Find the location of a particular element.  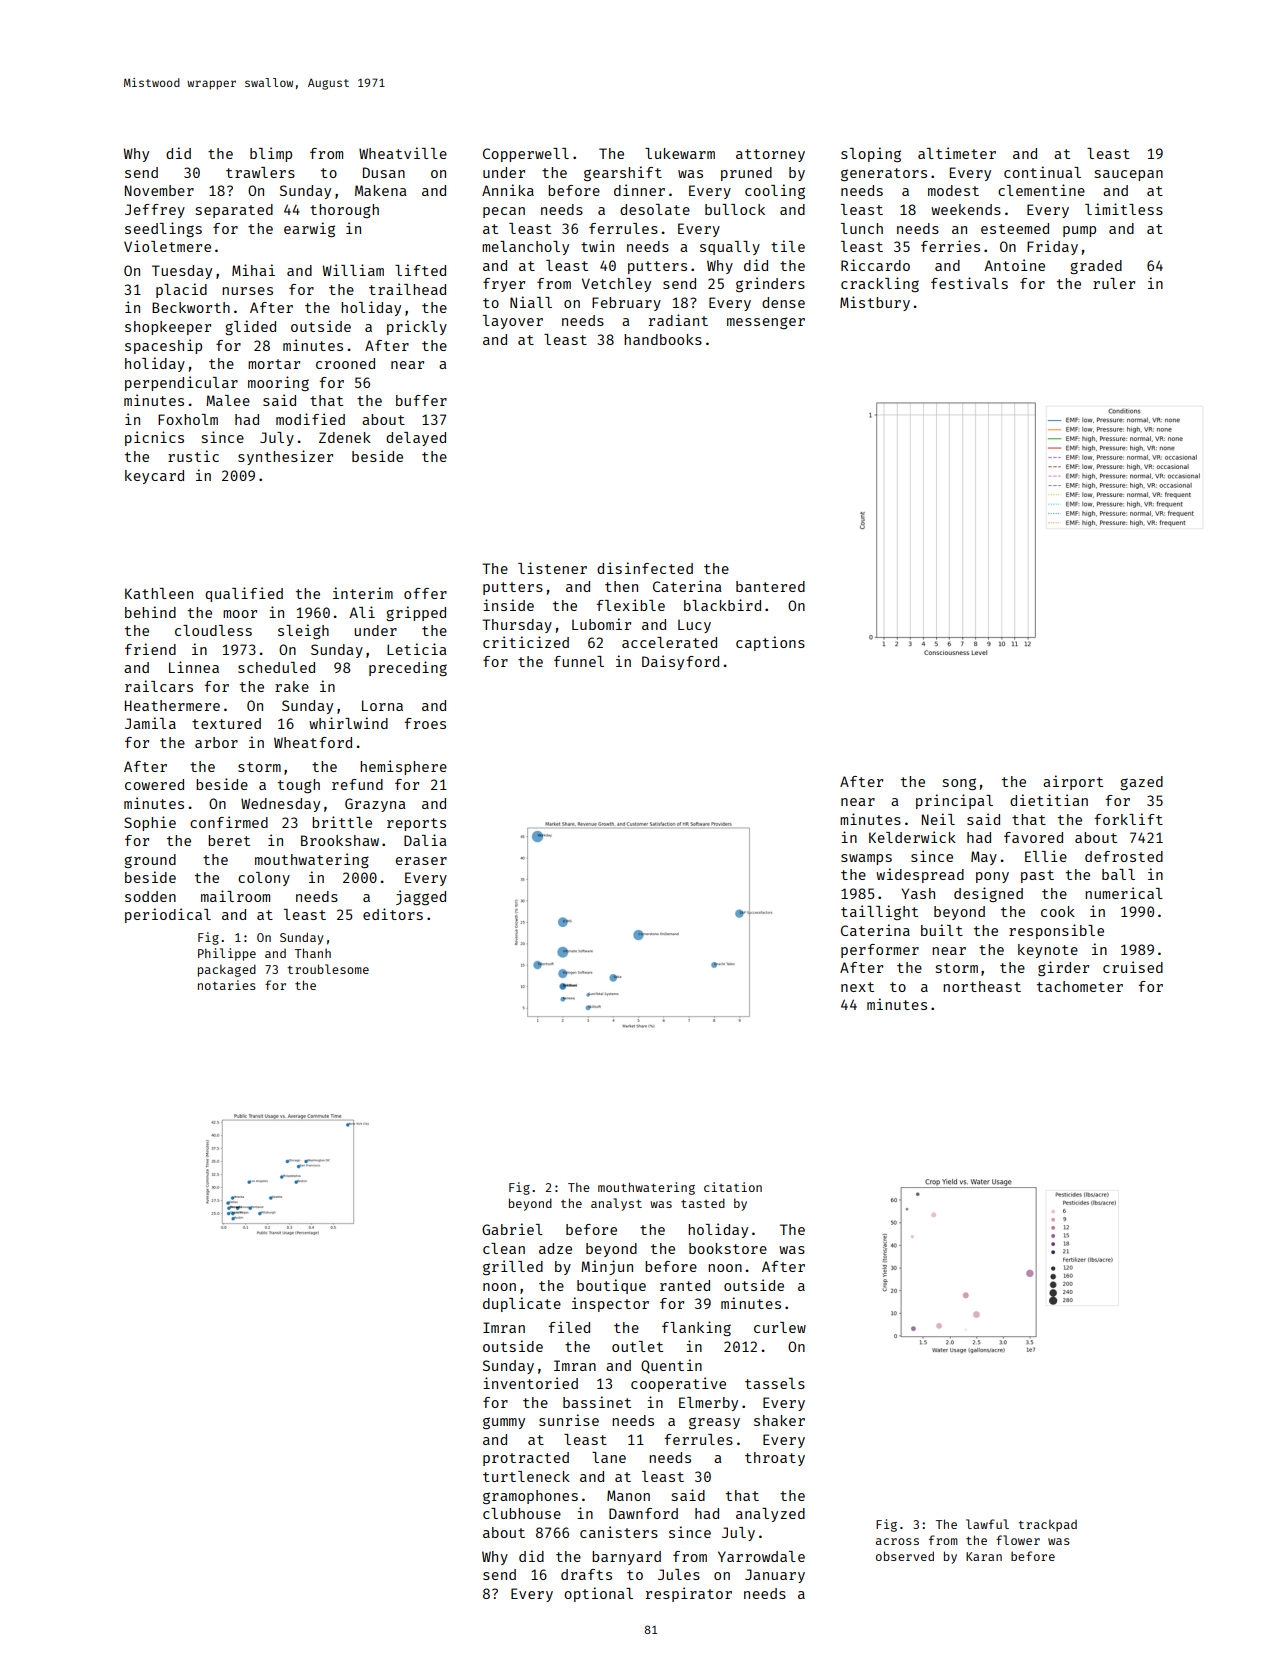

twin is located at coordinates (597, 246).
